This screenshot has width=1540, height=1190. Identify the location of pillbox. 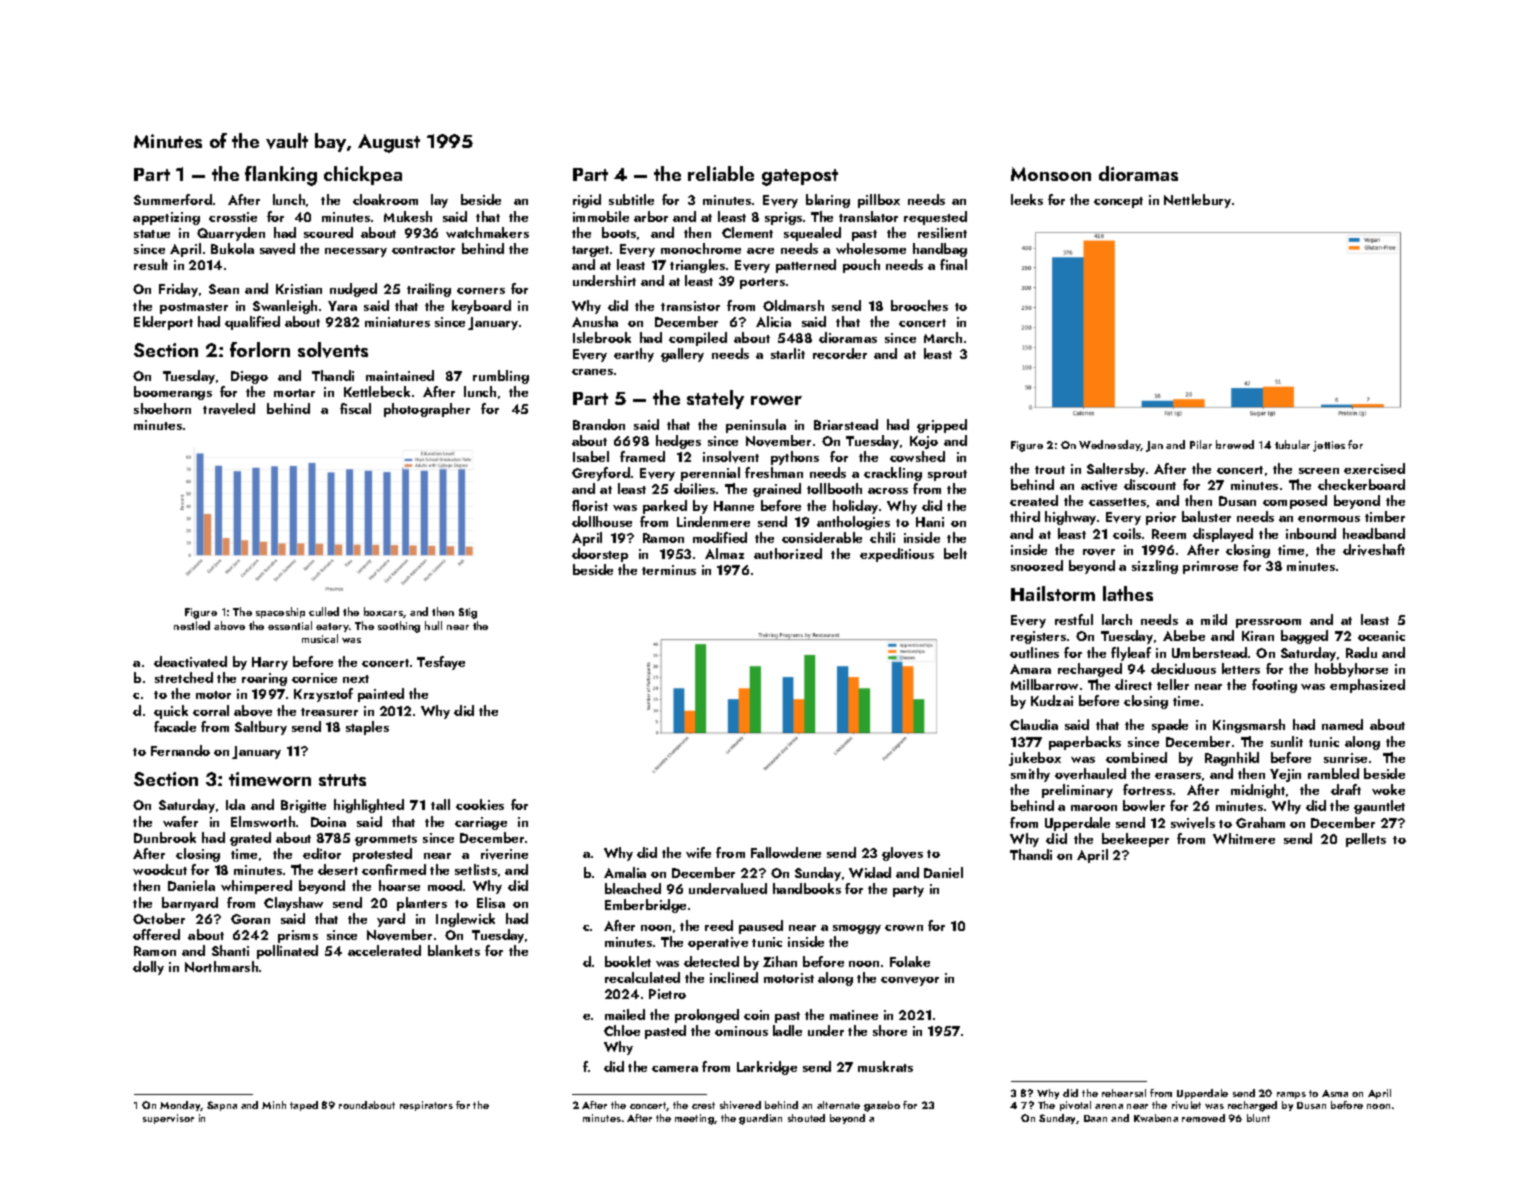
(879, 201).
